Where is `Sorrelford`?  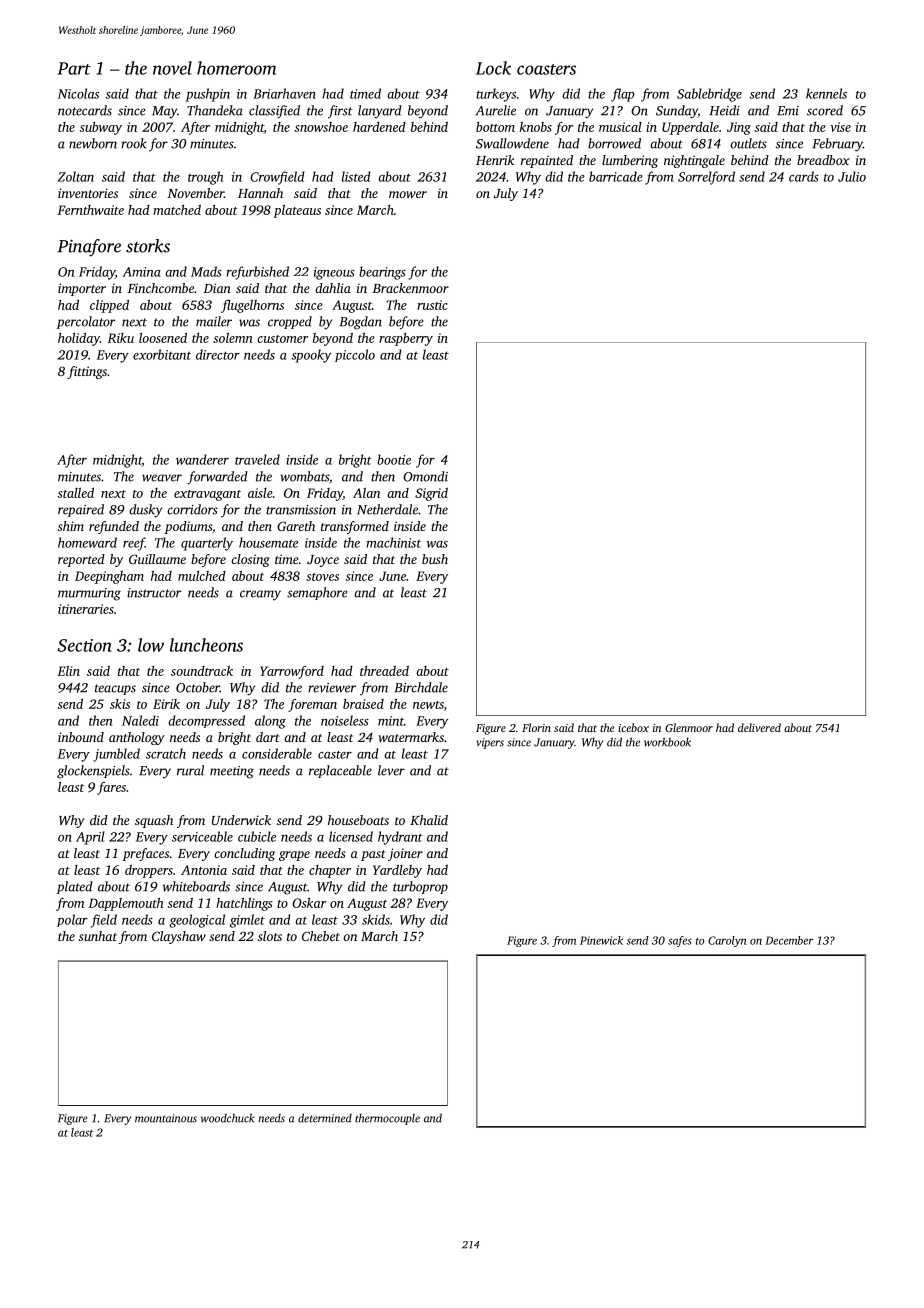
Sorrelford is located at coordinates (706, 178).
